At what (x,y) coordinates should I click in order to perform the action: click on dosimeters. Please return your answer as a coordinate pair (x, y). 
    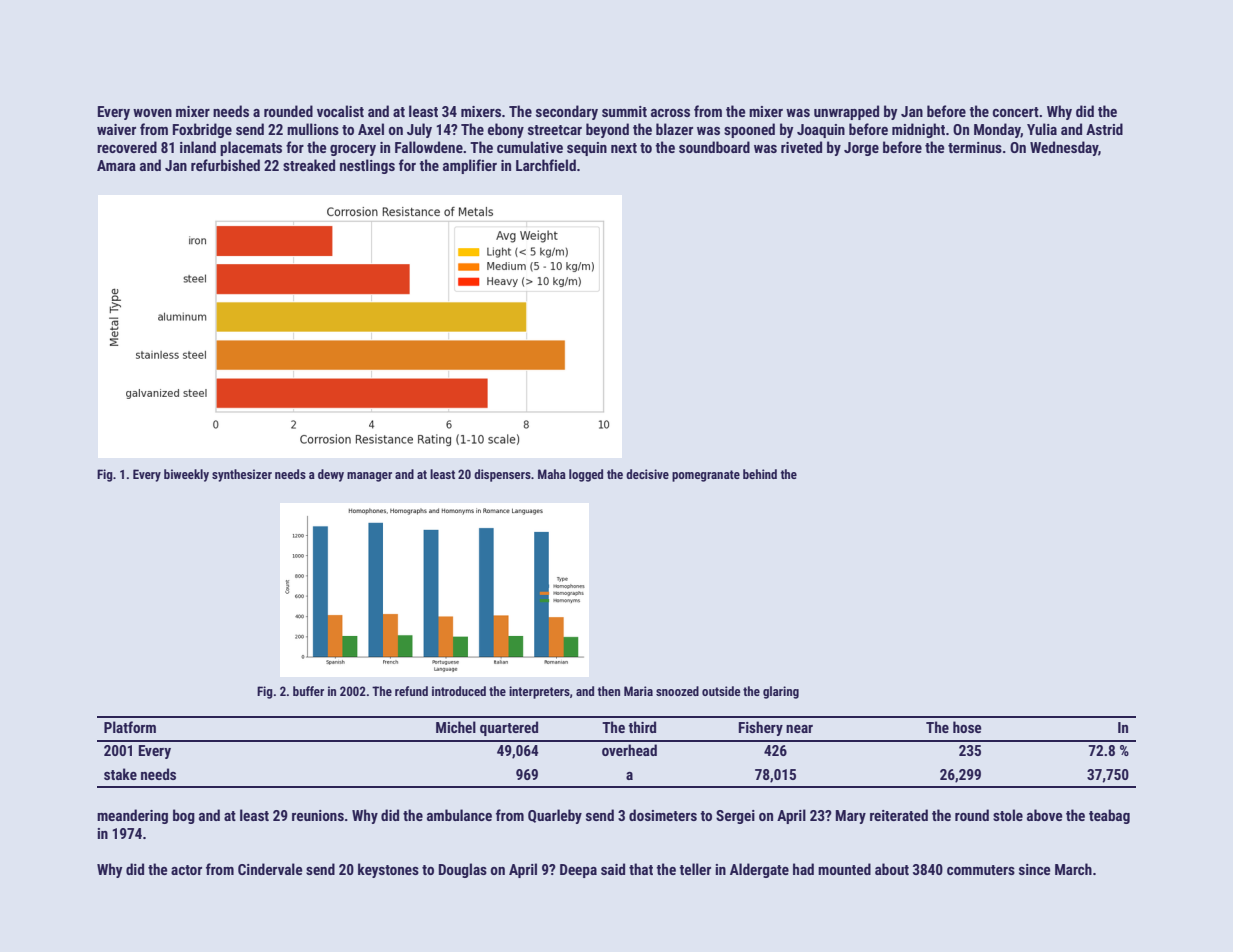
    Looking at the image, I should click on (663, 815).
